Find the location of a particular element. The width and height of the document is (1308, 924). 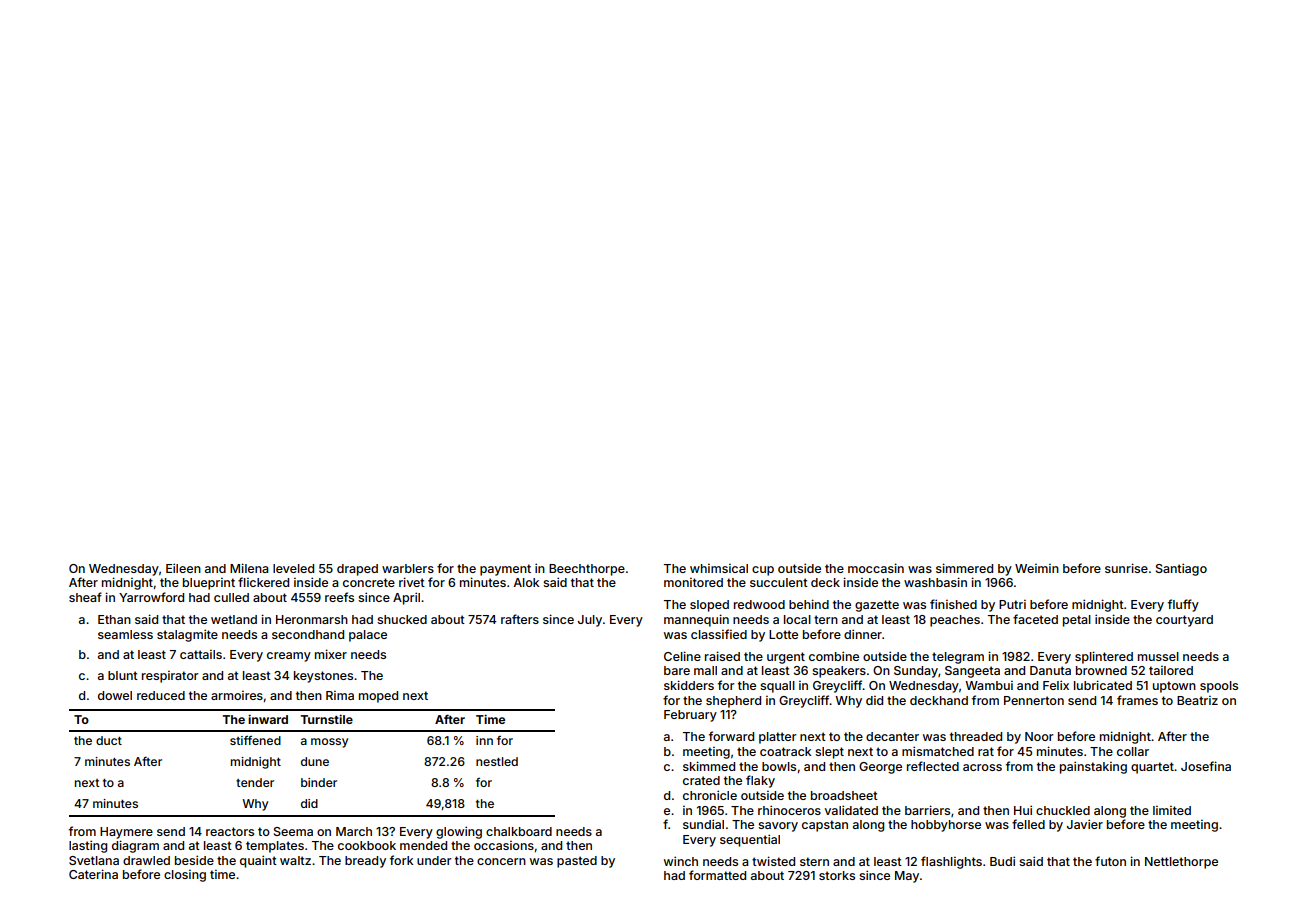

monitored is located at coordinates (693, 582).
